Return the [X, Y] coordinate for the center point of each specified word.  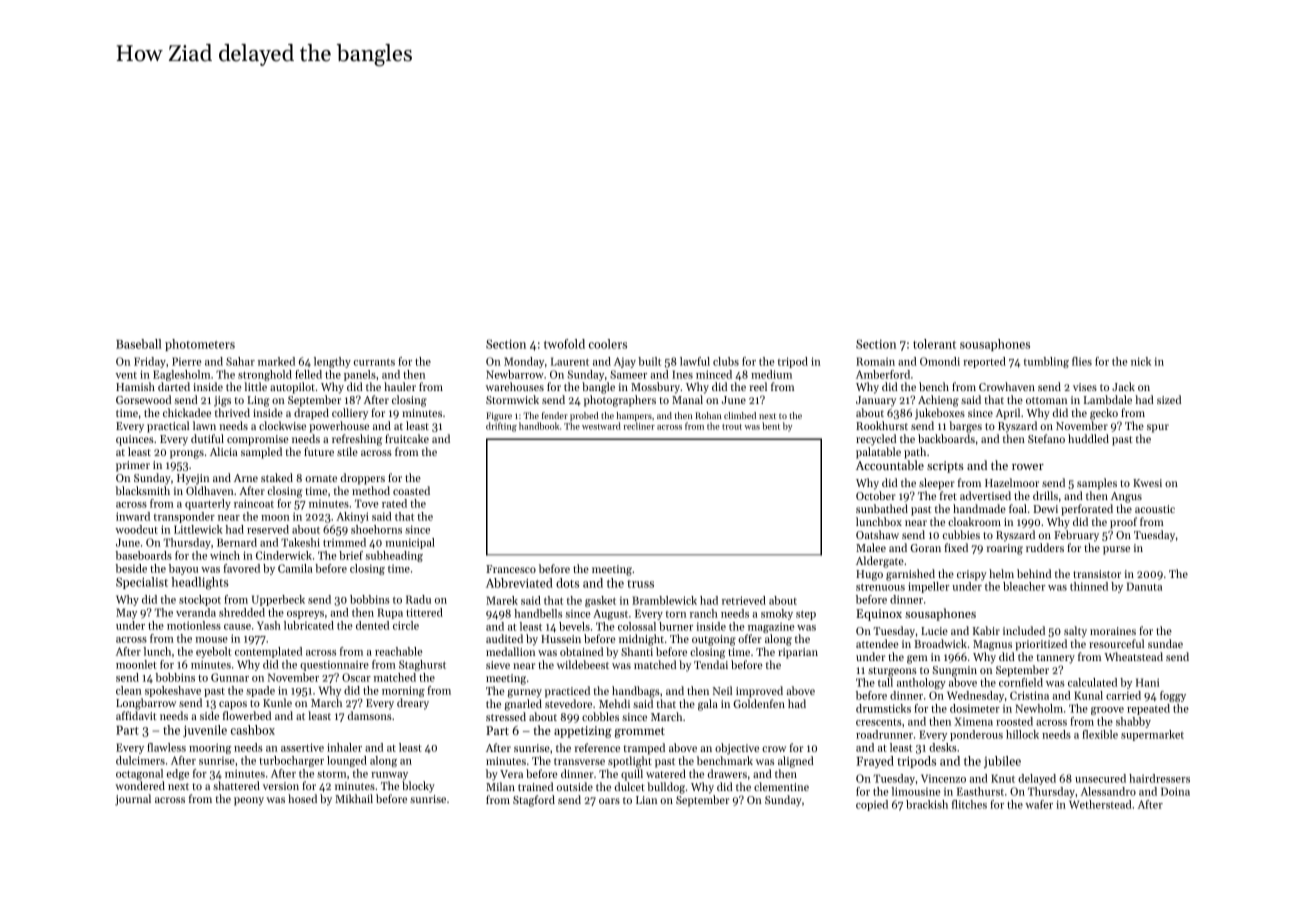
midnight [641, 640]
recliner [639, 426]
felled [308, 374]
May [126, 613]
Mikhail [354, 798]
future [319, 451]
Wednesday [975, 696]
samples [1097, 484]
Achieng [938, 401]
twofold [564, 344]
